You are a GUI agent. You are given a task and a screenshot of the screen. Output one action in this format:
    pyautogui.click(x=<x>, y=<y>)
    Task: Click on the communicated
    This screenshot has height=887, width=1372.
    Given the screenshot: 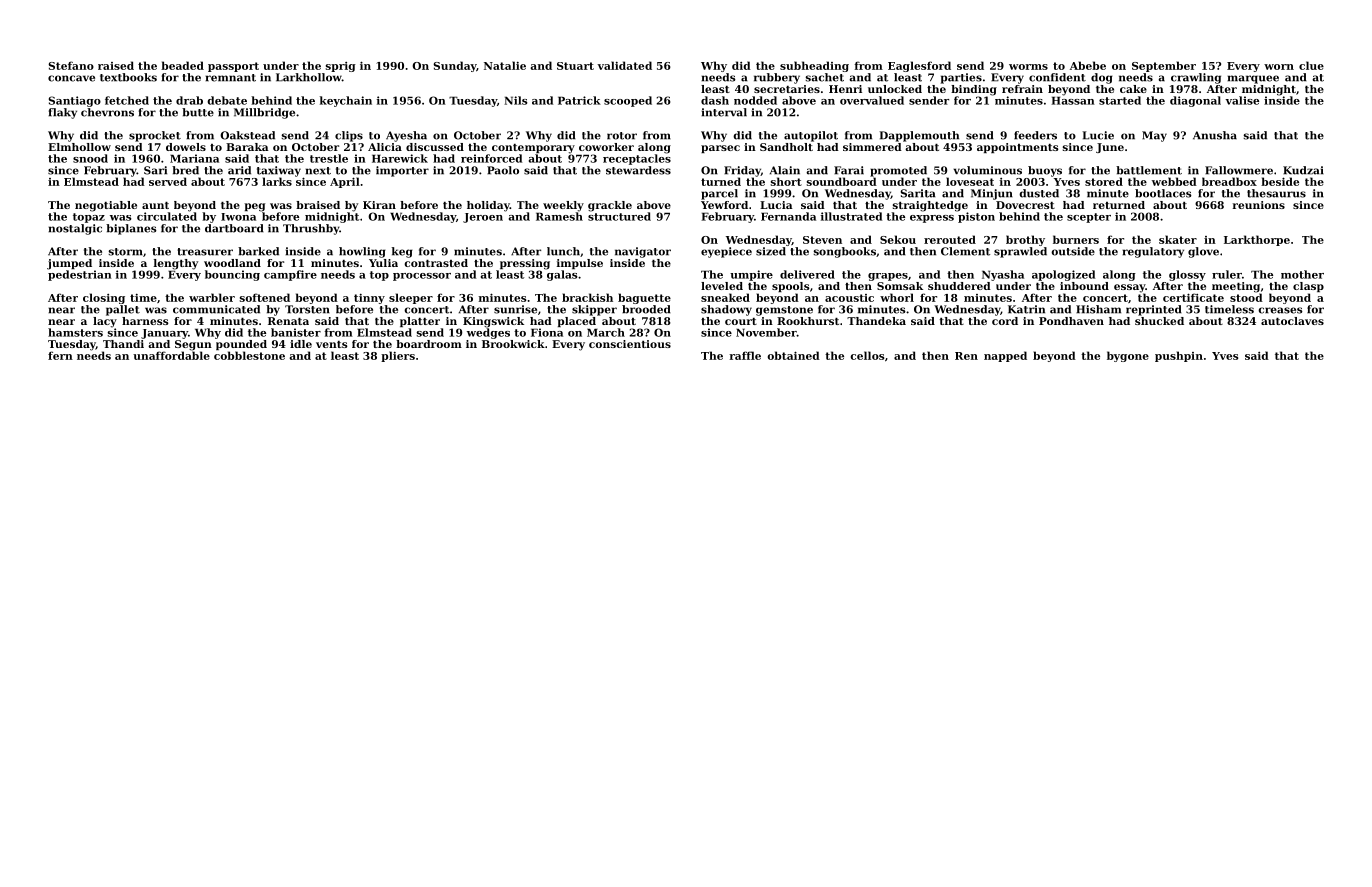 What is the action you would take?
    pyautogui.click(x=216, y=309)
